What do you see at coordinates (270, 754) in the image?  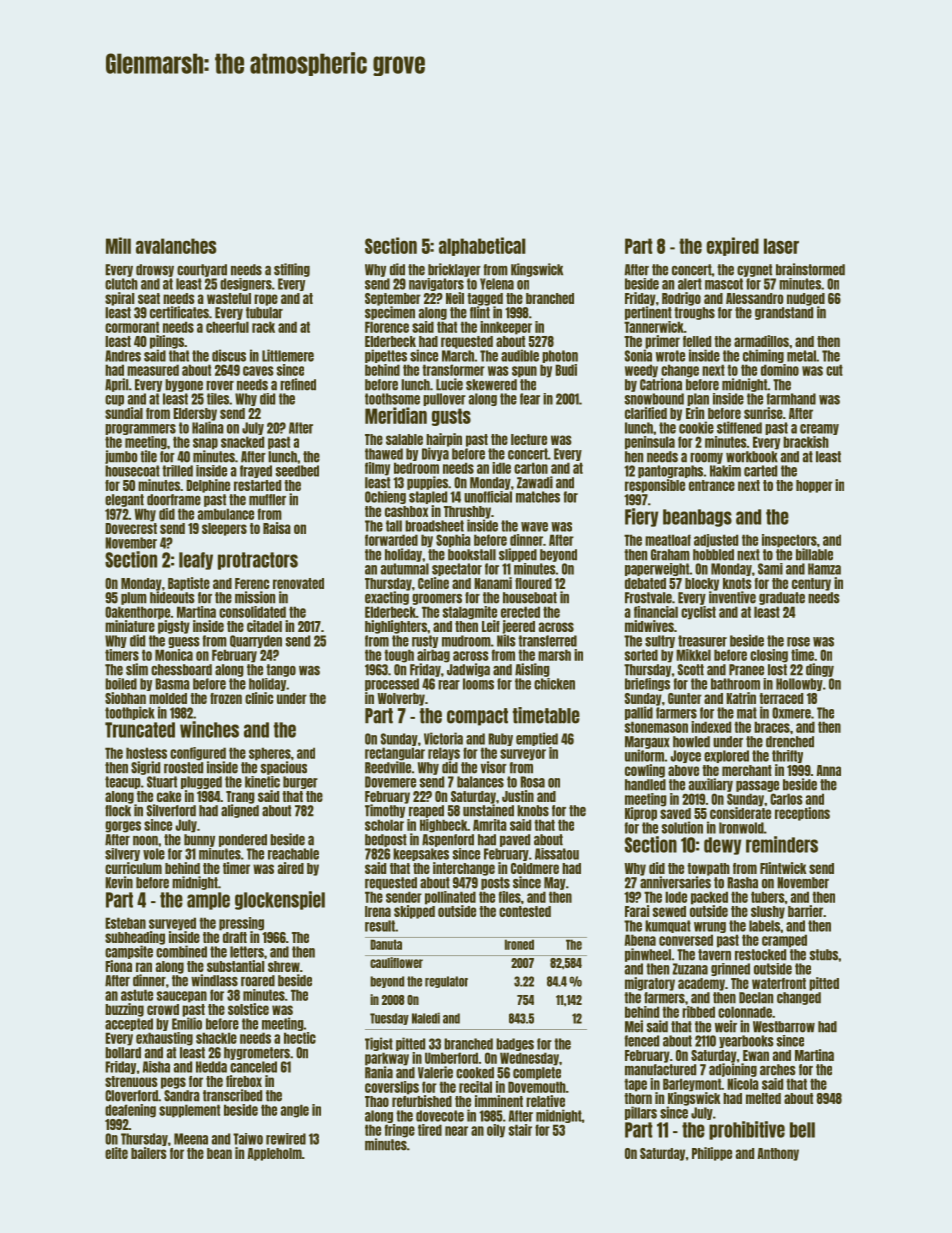 I see `spheres` at bounding box center [270, 754].
